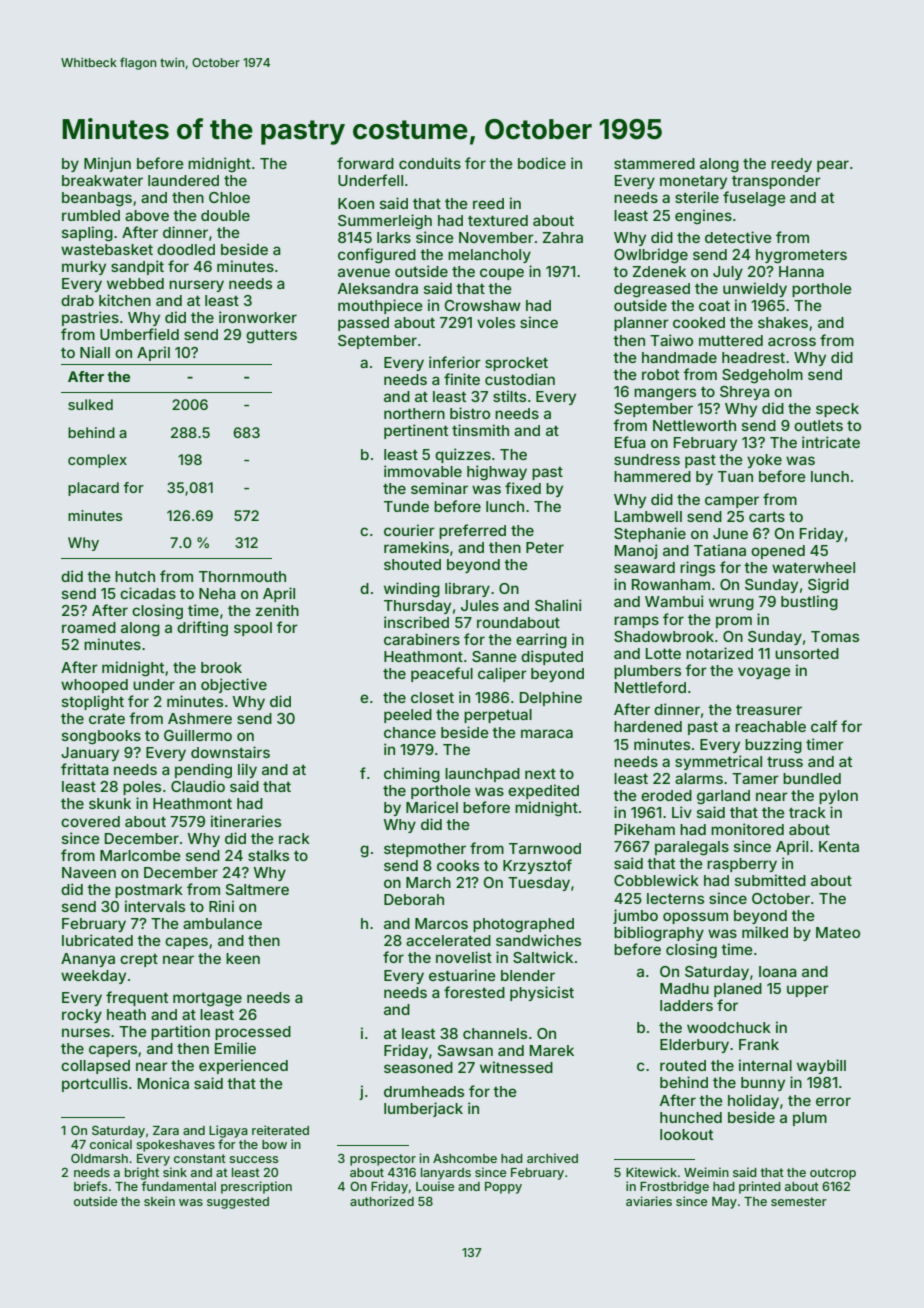 The width and height of the document is (924, 1308). What do you see at coordinates (738, 237) in the document?
I see `detective` at bounding box center [738, 237].
